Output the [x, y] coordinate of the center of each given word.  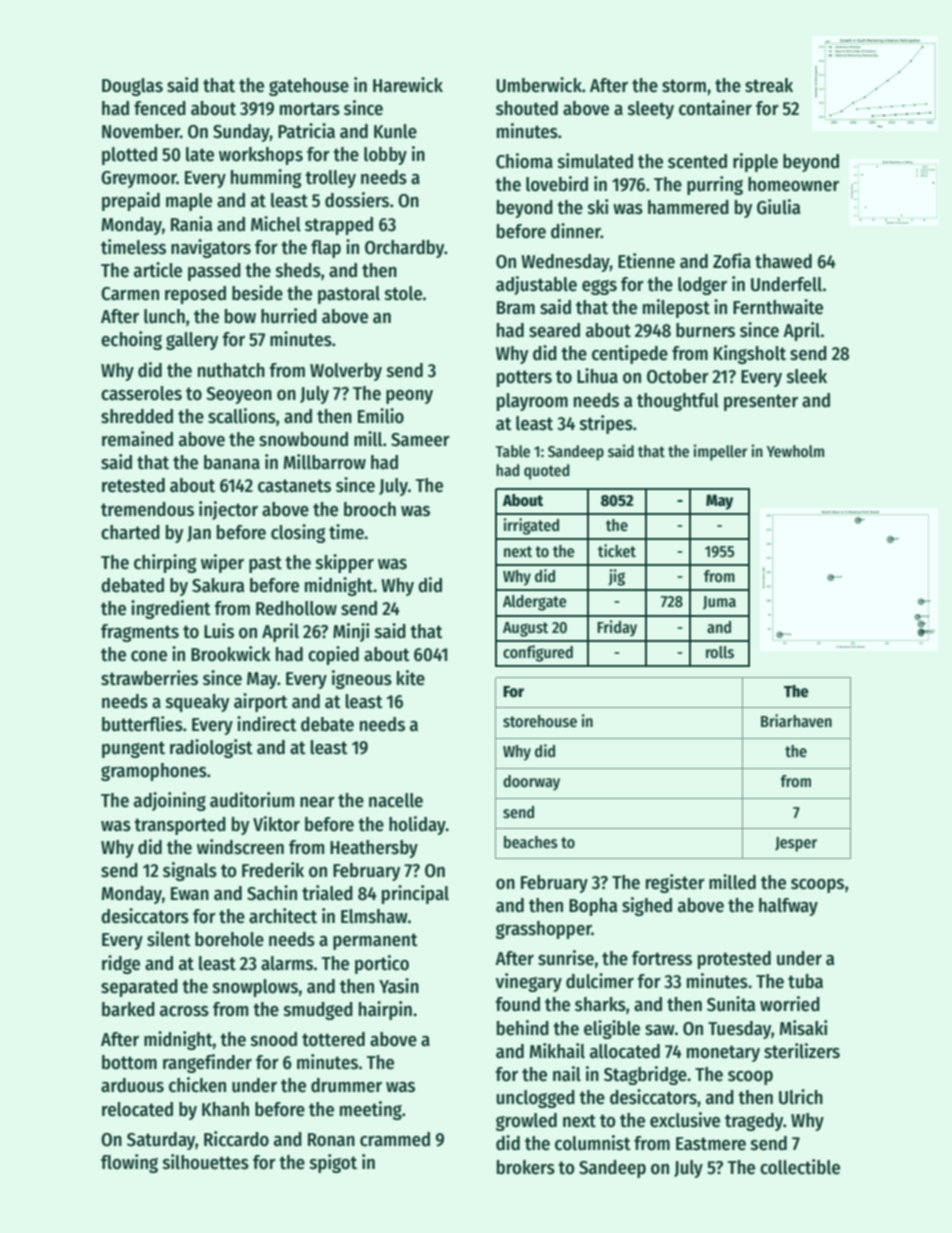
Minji [351, 632]
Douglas [132, 87]
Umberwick [539, 85]
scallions [242, 416]
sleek [807, 376]
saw [660, 1030]
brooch [370, 509]
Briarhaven [796, 720]
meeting [371, 1110]
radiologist [211, 748]
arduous [132, 1085]
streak [769, 85]
